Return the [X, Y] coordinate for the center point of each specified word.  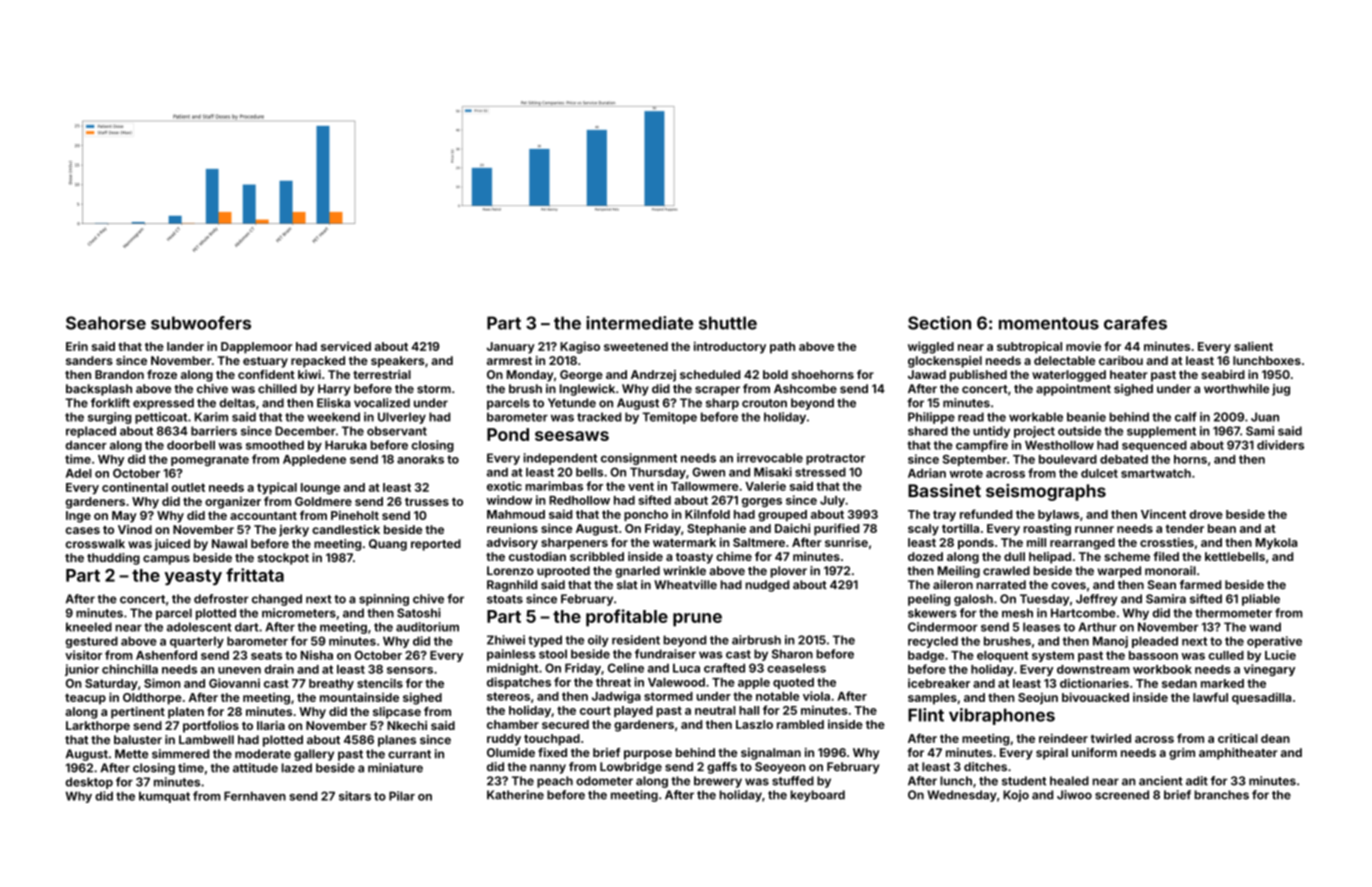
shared [928, 431]
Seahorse [106, 323]
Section [939, 323]
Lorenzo [510, 570]
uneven [239, 670]
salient [1253, 346]
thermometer [1233, 613]
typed [545, 641]
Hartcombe [1083, 613]
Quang [388, 545]
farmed [1200, 584]
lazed [296, 768]
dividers [1280, 445]
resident [636, 640]
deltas [237, 403]
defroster [221, 599]
